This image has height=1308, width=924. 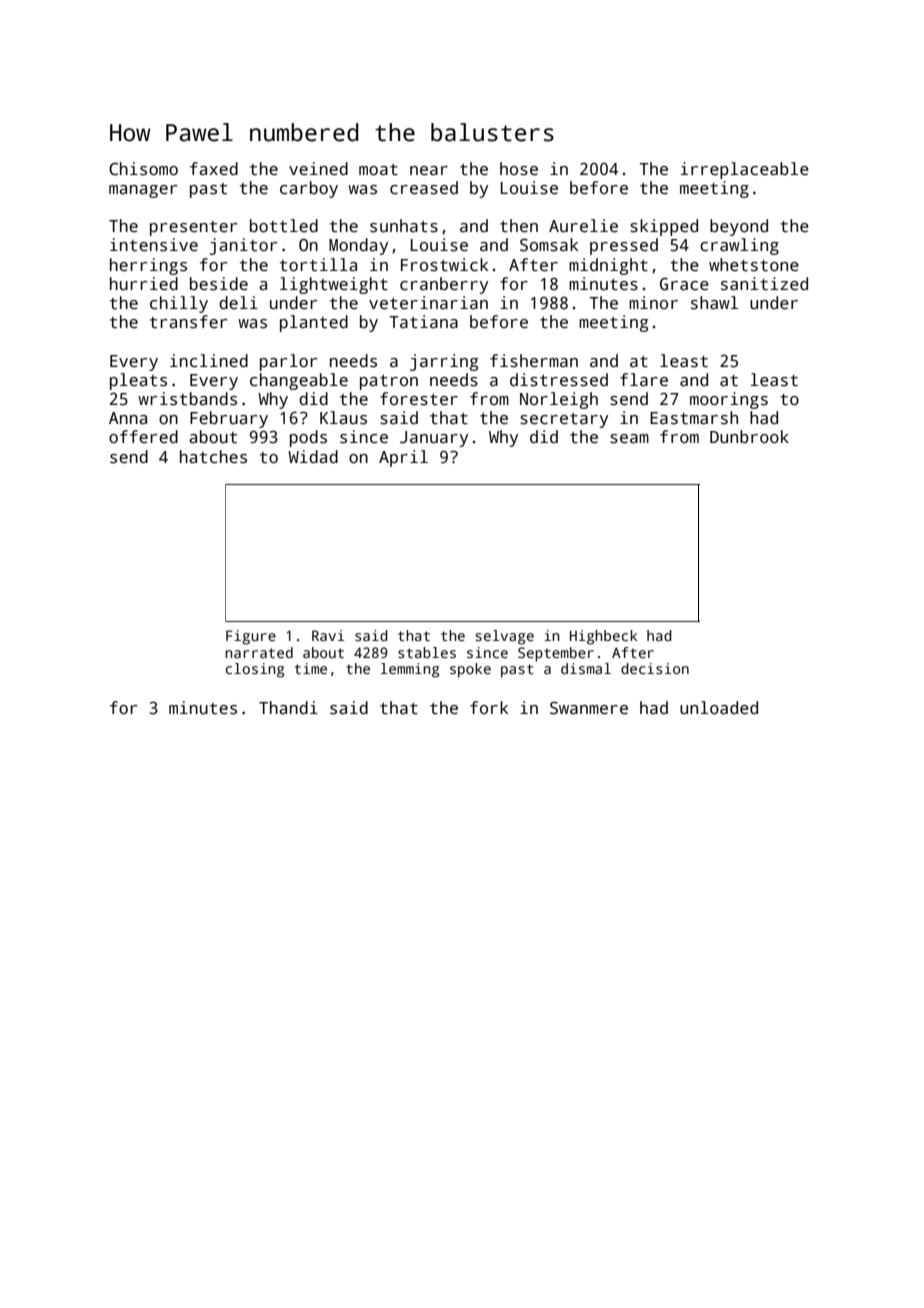 I want to click on lightweight, so click(x=334, y=285).
